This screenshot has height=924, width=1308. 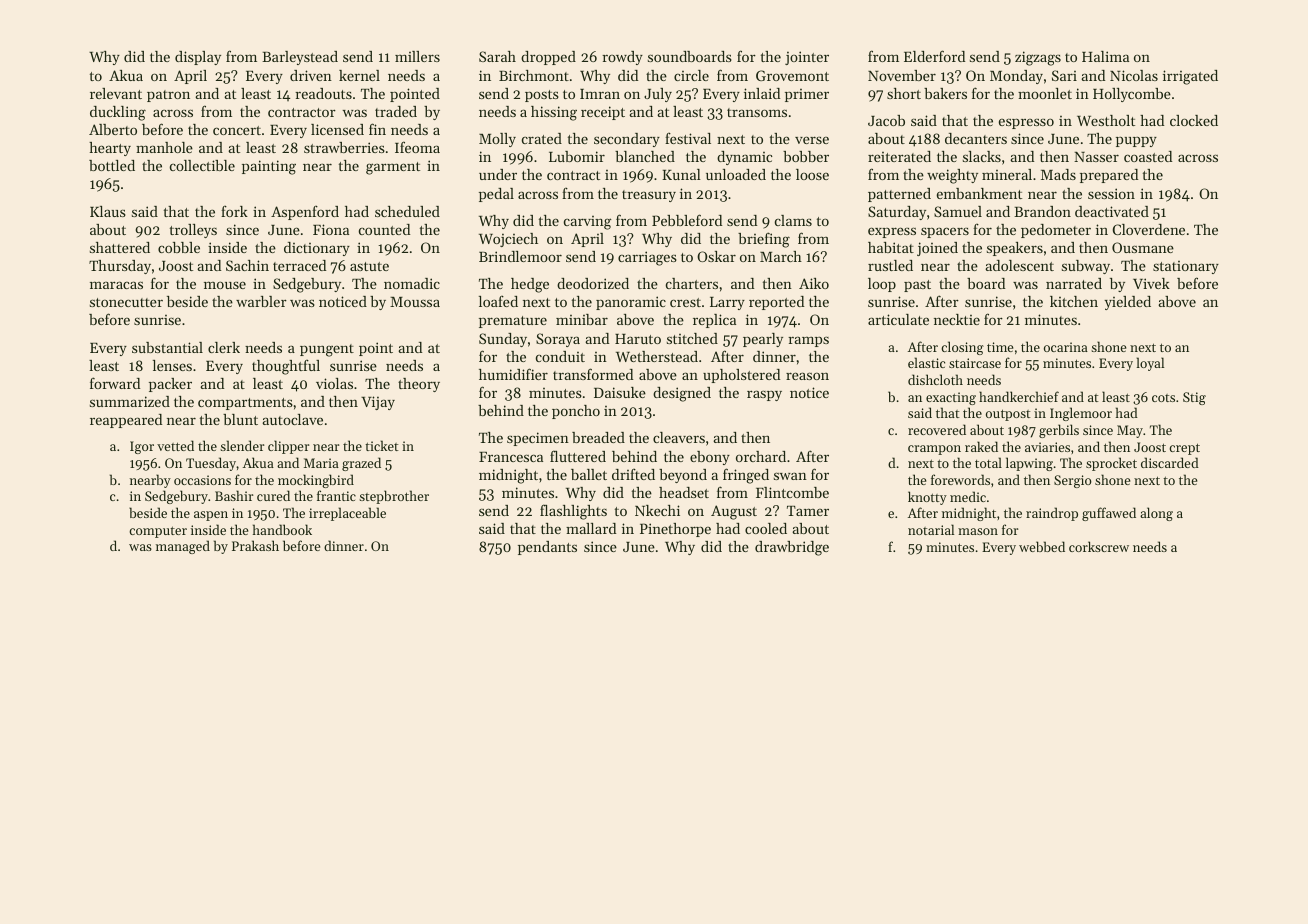 I want to click on managed, so click(x=183, y=547).
